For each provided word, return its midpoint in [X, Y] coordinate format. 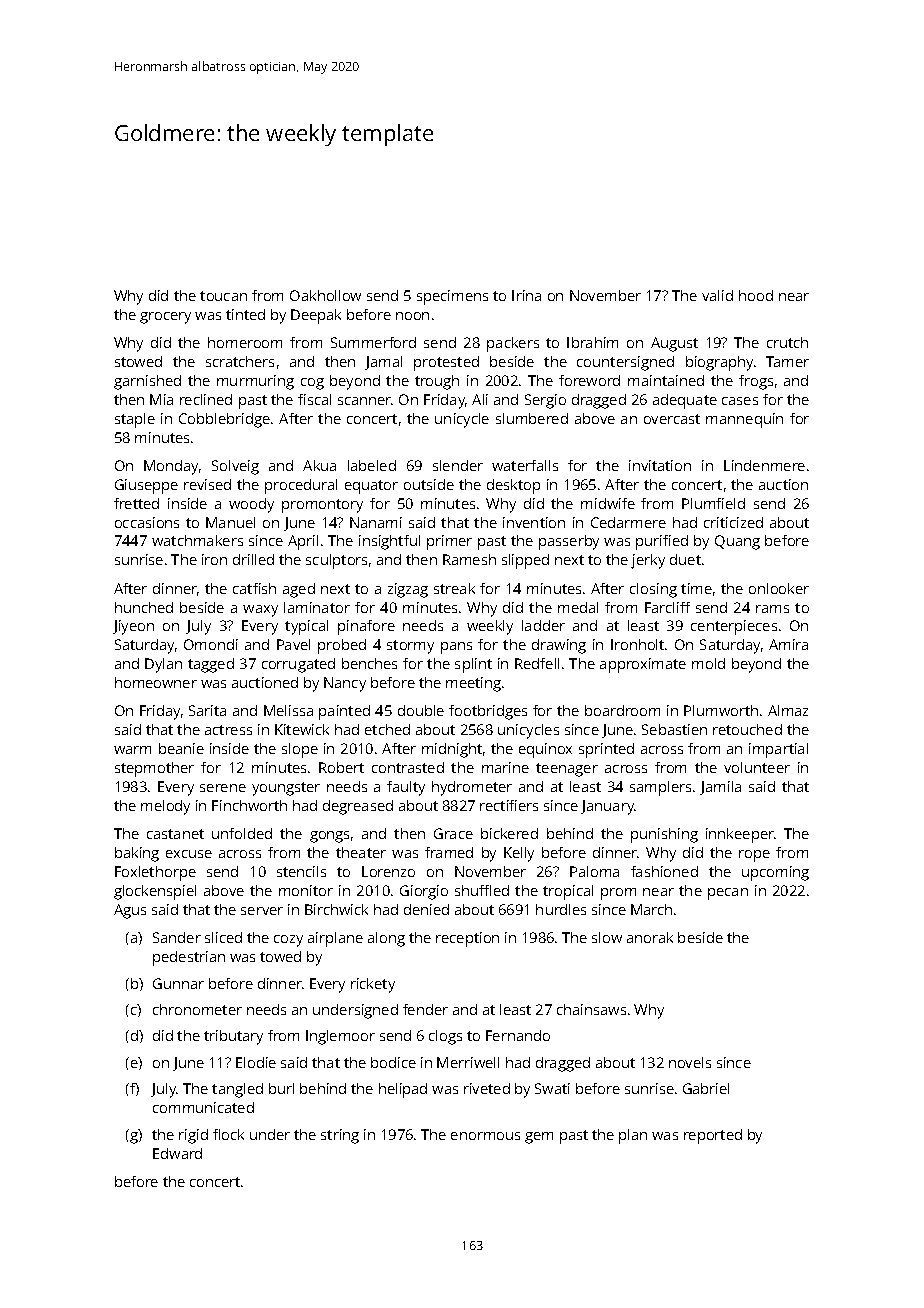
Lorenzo [388, 871]
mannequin [744, 420]
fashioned [664, 871]
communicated [203, 1107]
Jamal [383, 363]
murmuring [255, 382]
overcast [672, 419]
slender [458, 465]
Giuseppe [146, 486]
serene [223, 788]
